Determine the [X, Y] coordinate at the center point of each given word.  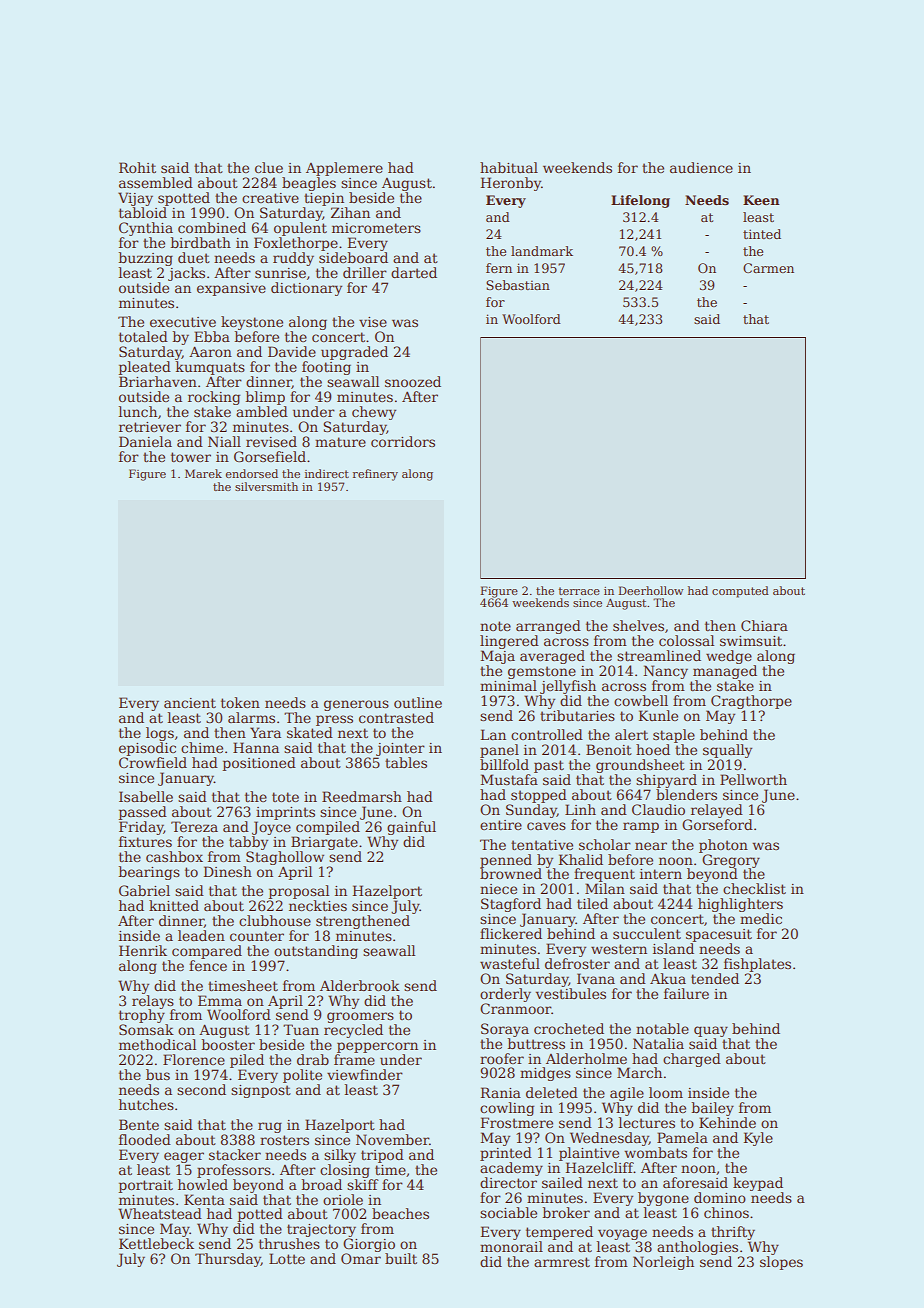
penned [506, 861]
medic [761, 918]
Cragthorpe [751, 702]
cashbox [174, 856]
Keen [761, 200]
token [240, 702]
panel [499, 751]
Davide [292, 351]
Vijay [135, 199]
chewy [374, 413]
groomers [360, 1017]
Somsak [146, 1029]
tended [715, 978]
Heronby [510, 184]
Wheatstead [160, 1213]
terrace [579, 591]
